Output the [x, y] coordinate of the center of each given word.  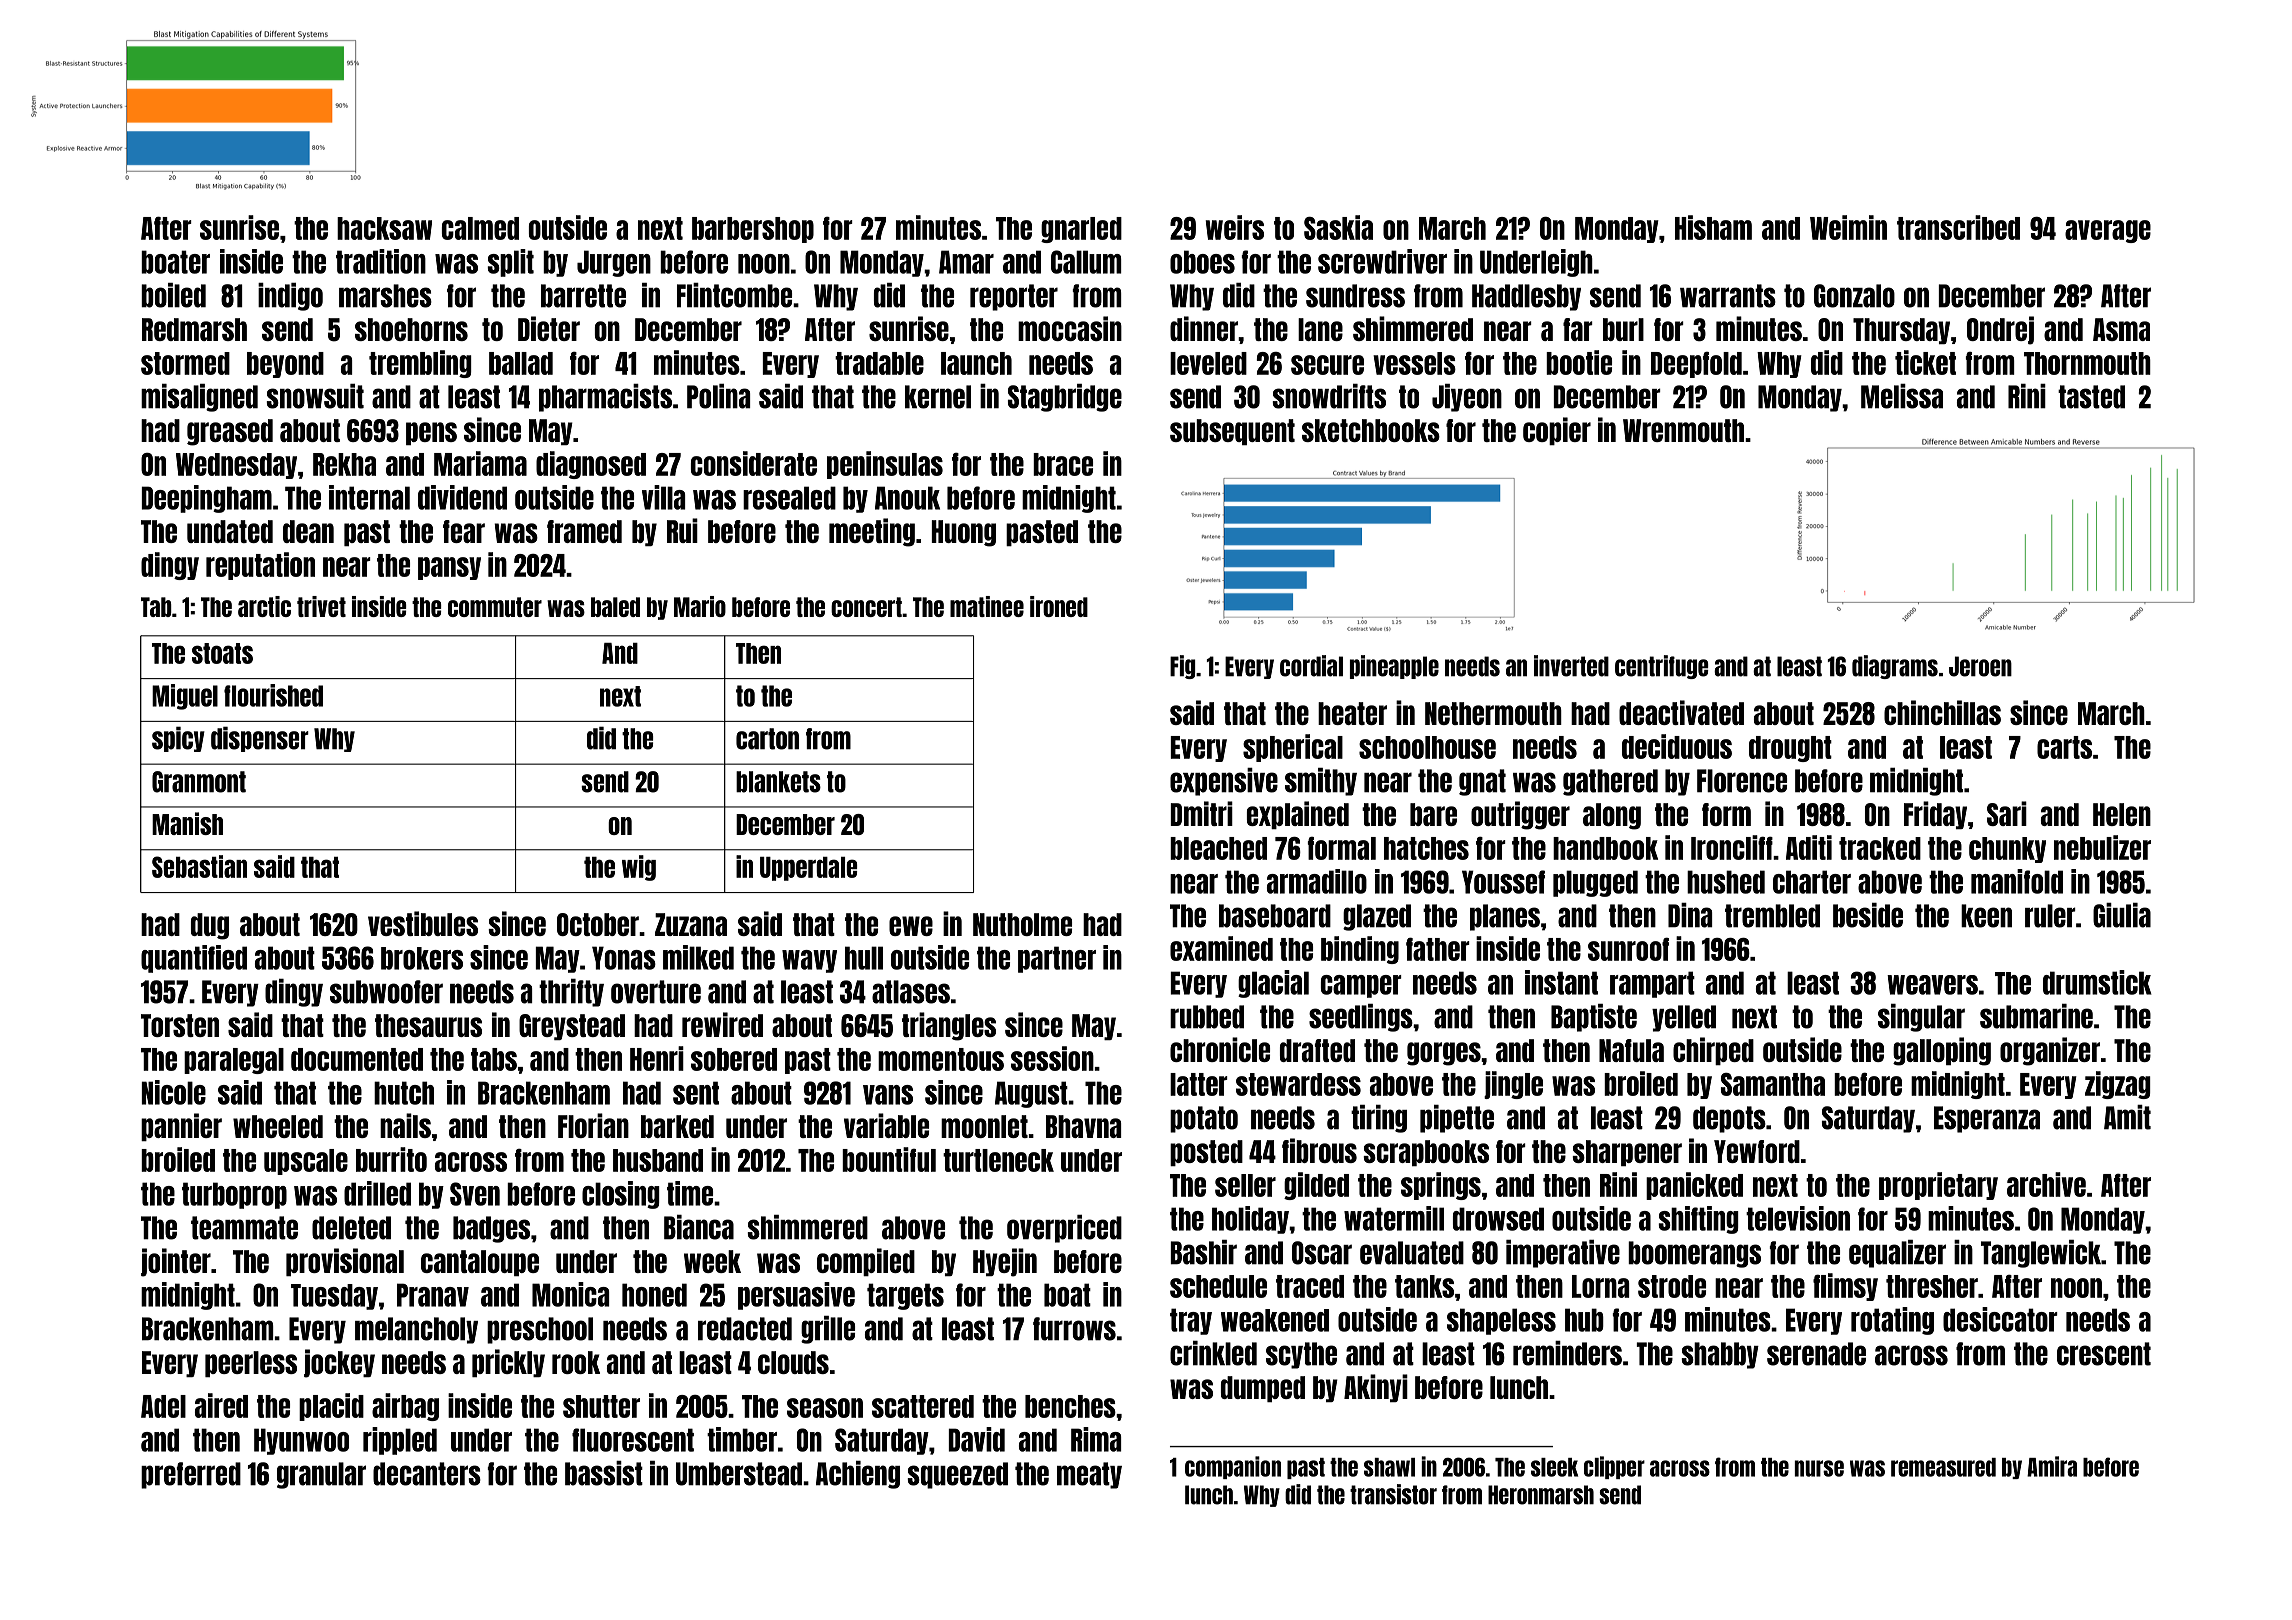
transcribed [1958, 227]
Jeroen [1980, 666]
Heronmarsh [1541, 1495]
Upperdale [808, 869]
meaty [1089, 1475]
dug [210, 926]
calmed [480, 228]
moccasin [1070, 328]
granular [321, 1475]
